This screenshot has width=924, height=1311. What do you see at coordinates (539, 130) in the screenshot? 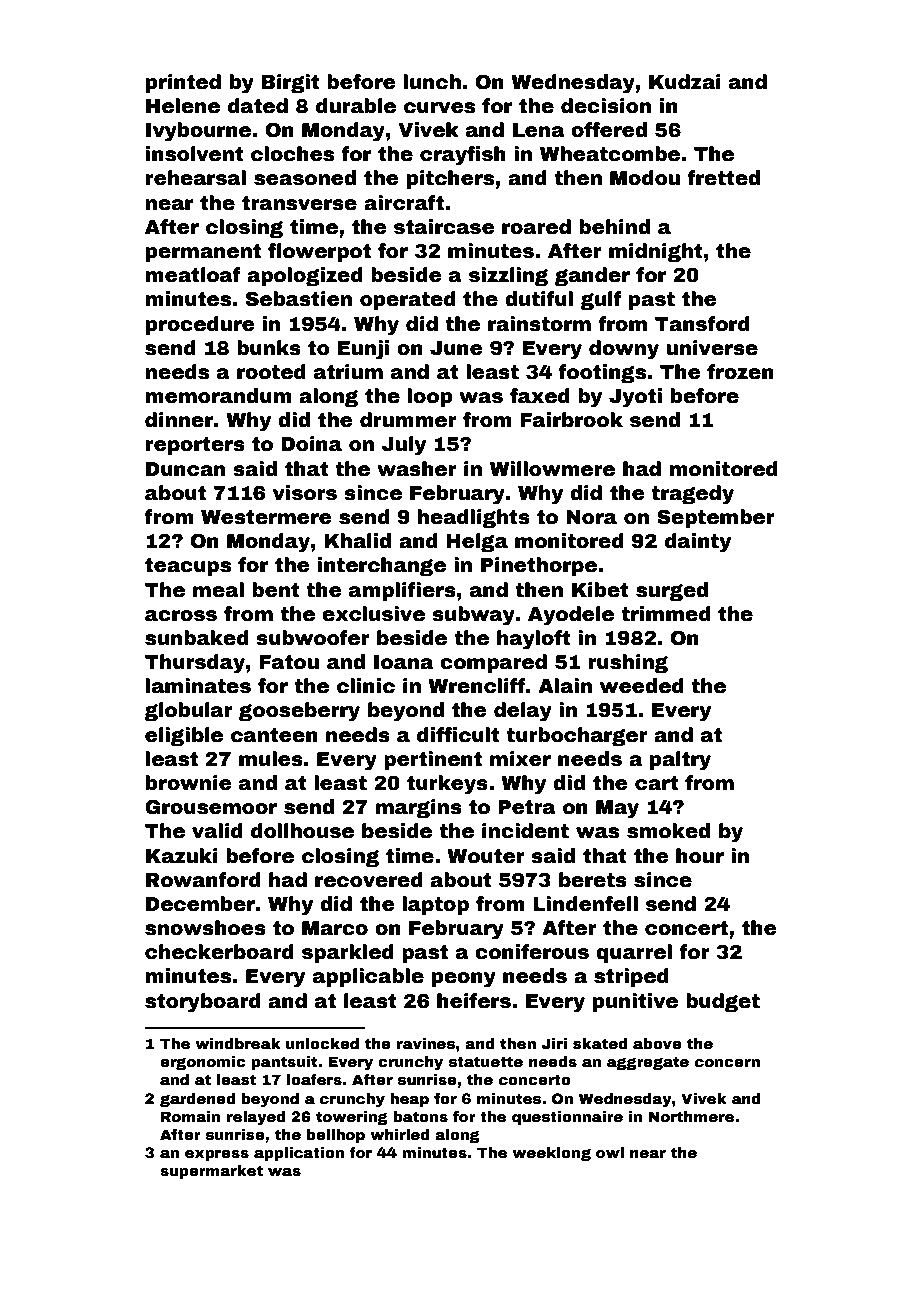
I see `Lena` at bounding box center [539, 130].
